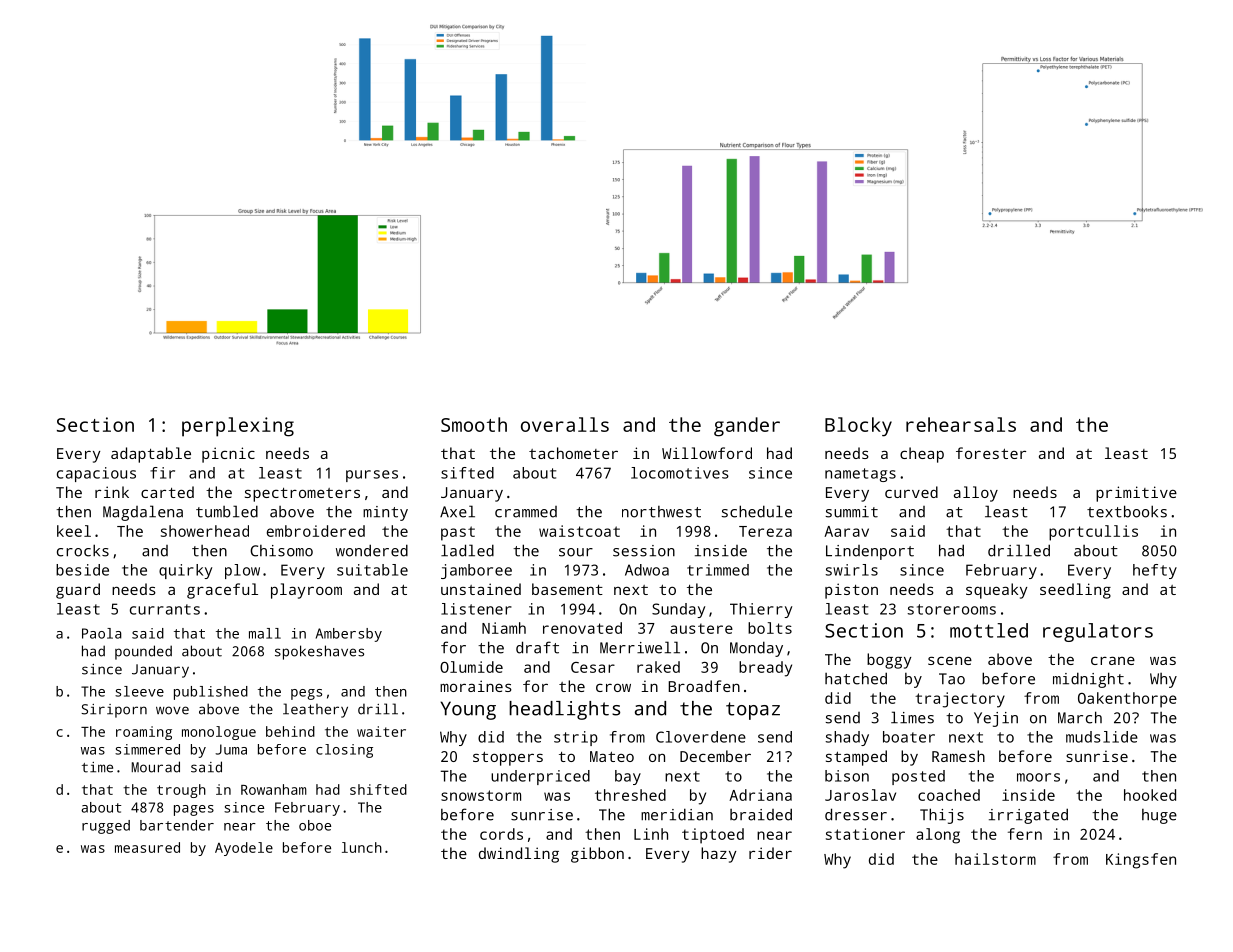 The width and height of the document is (1233, 952). Describe the element at coordinates (747, 427) in the document. I see `gander` at that location.
